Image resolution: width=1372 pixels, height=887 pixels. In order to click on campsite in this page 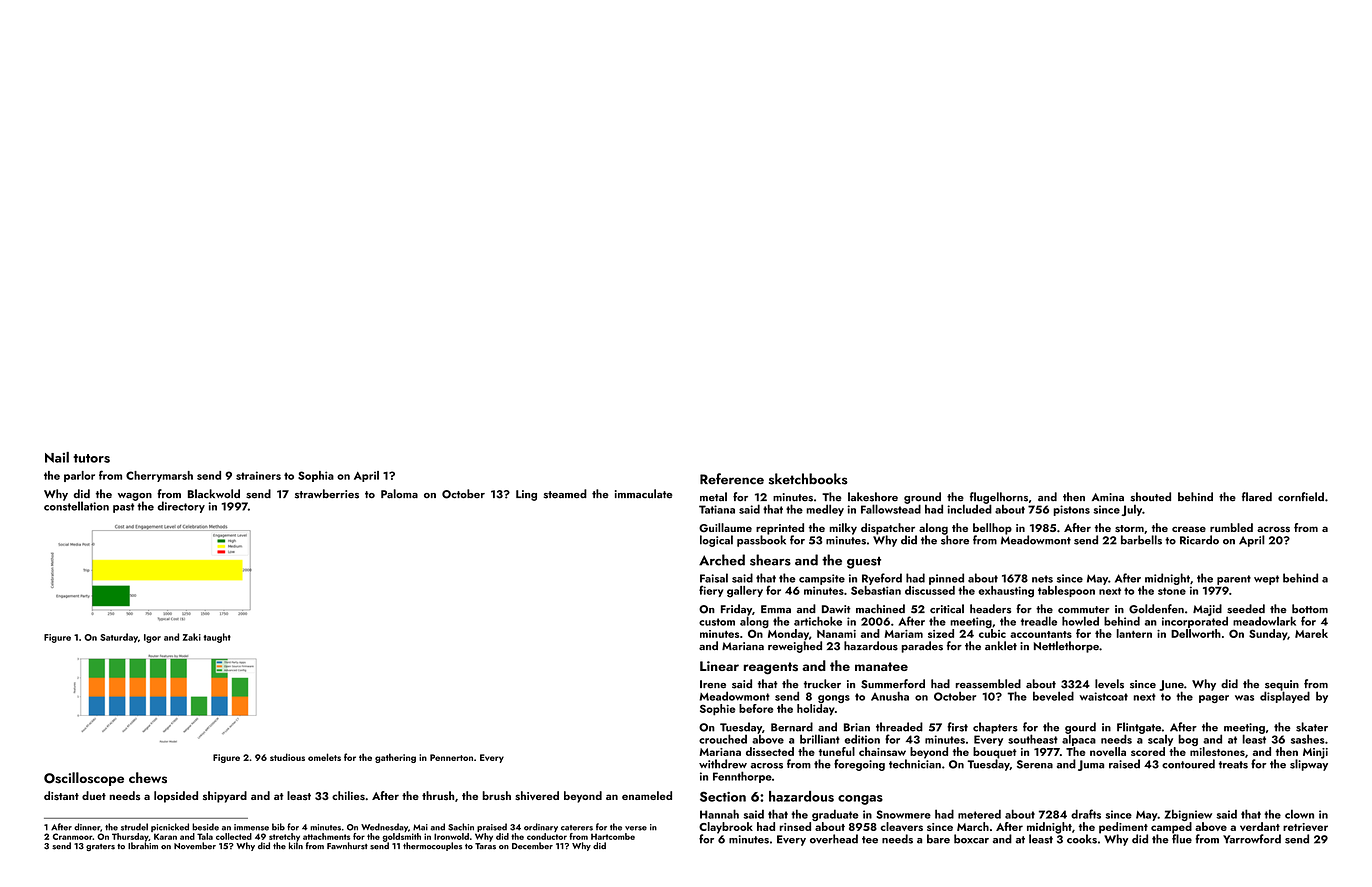, I will do `click(822, 579)`.
